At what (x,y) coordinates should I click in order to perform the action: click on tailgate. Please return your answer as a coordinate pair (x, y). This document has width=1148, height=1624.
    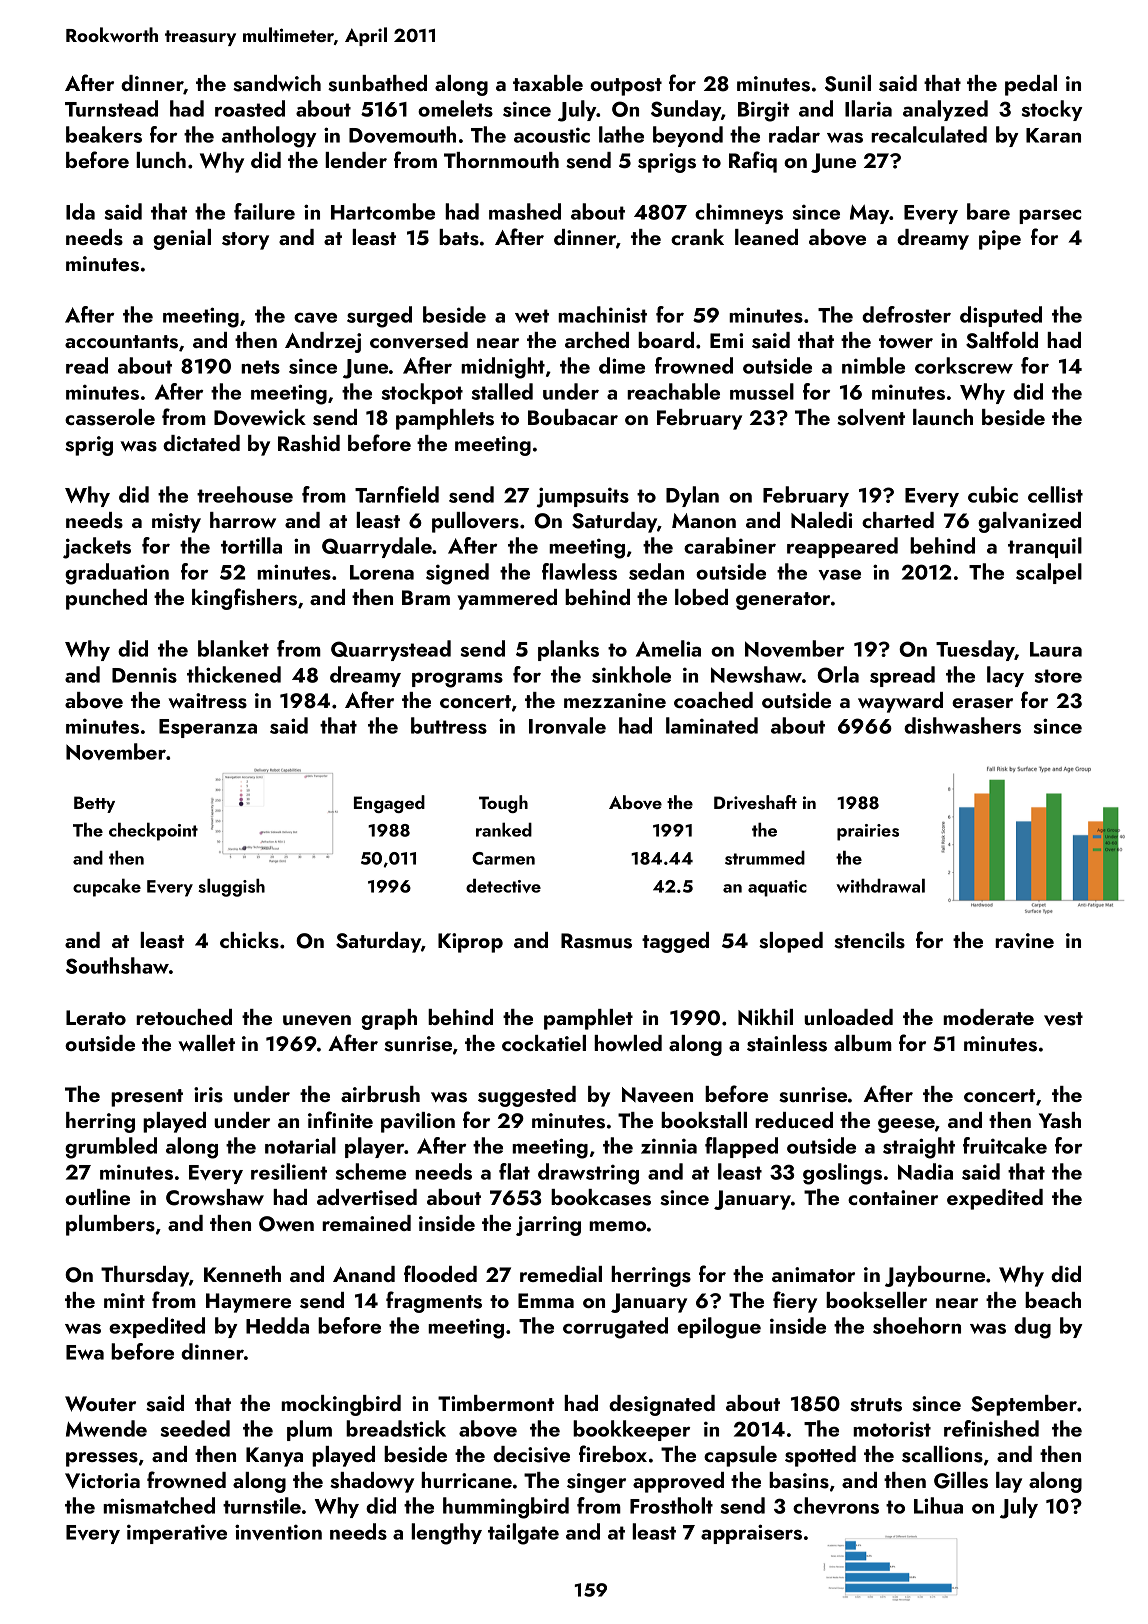
    Looking at the image, I should click on (523, 1534).
